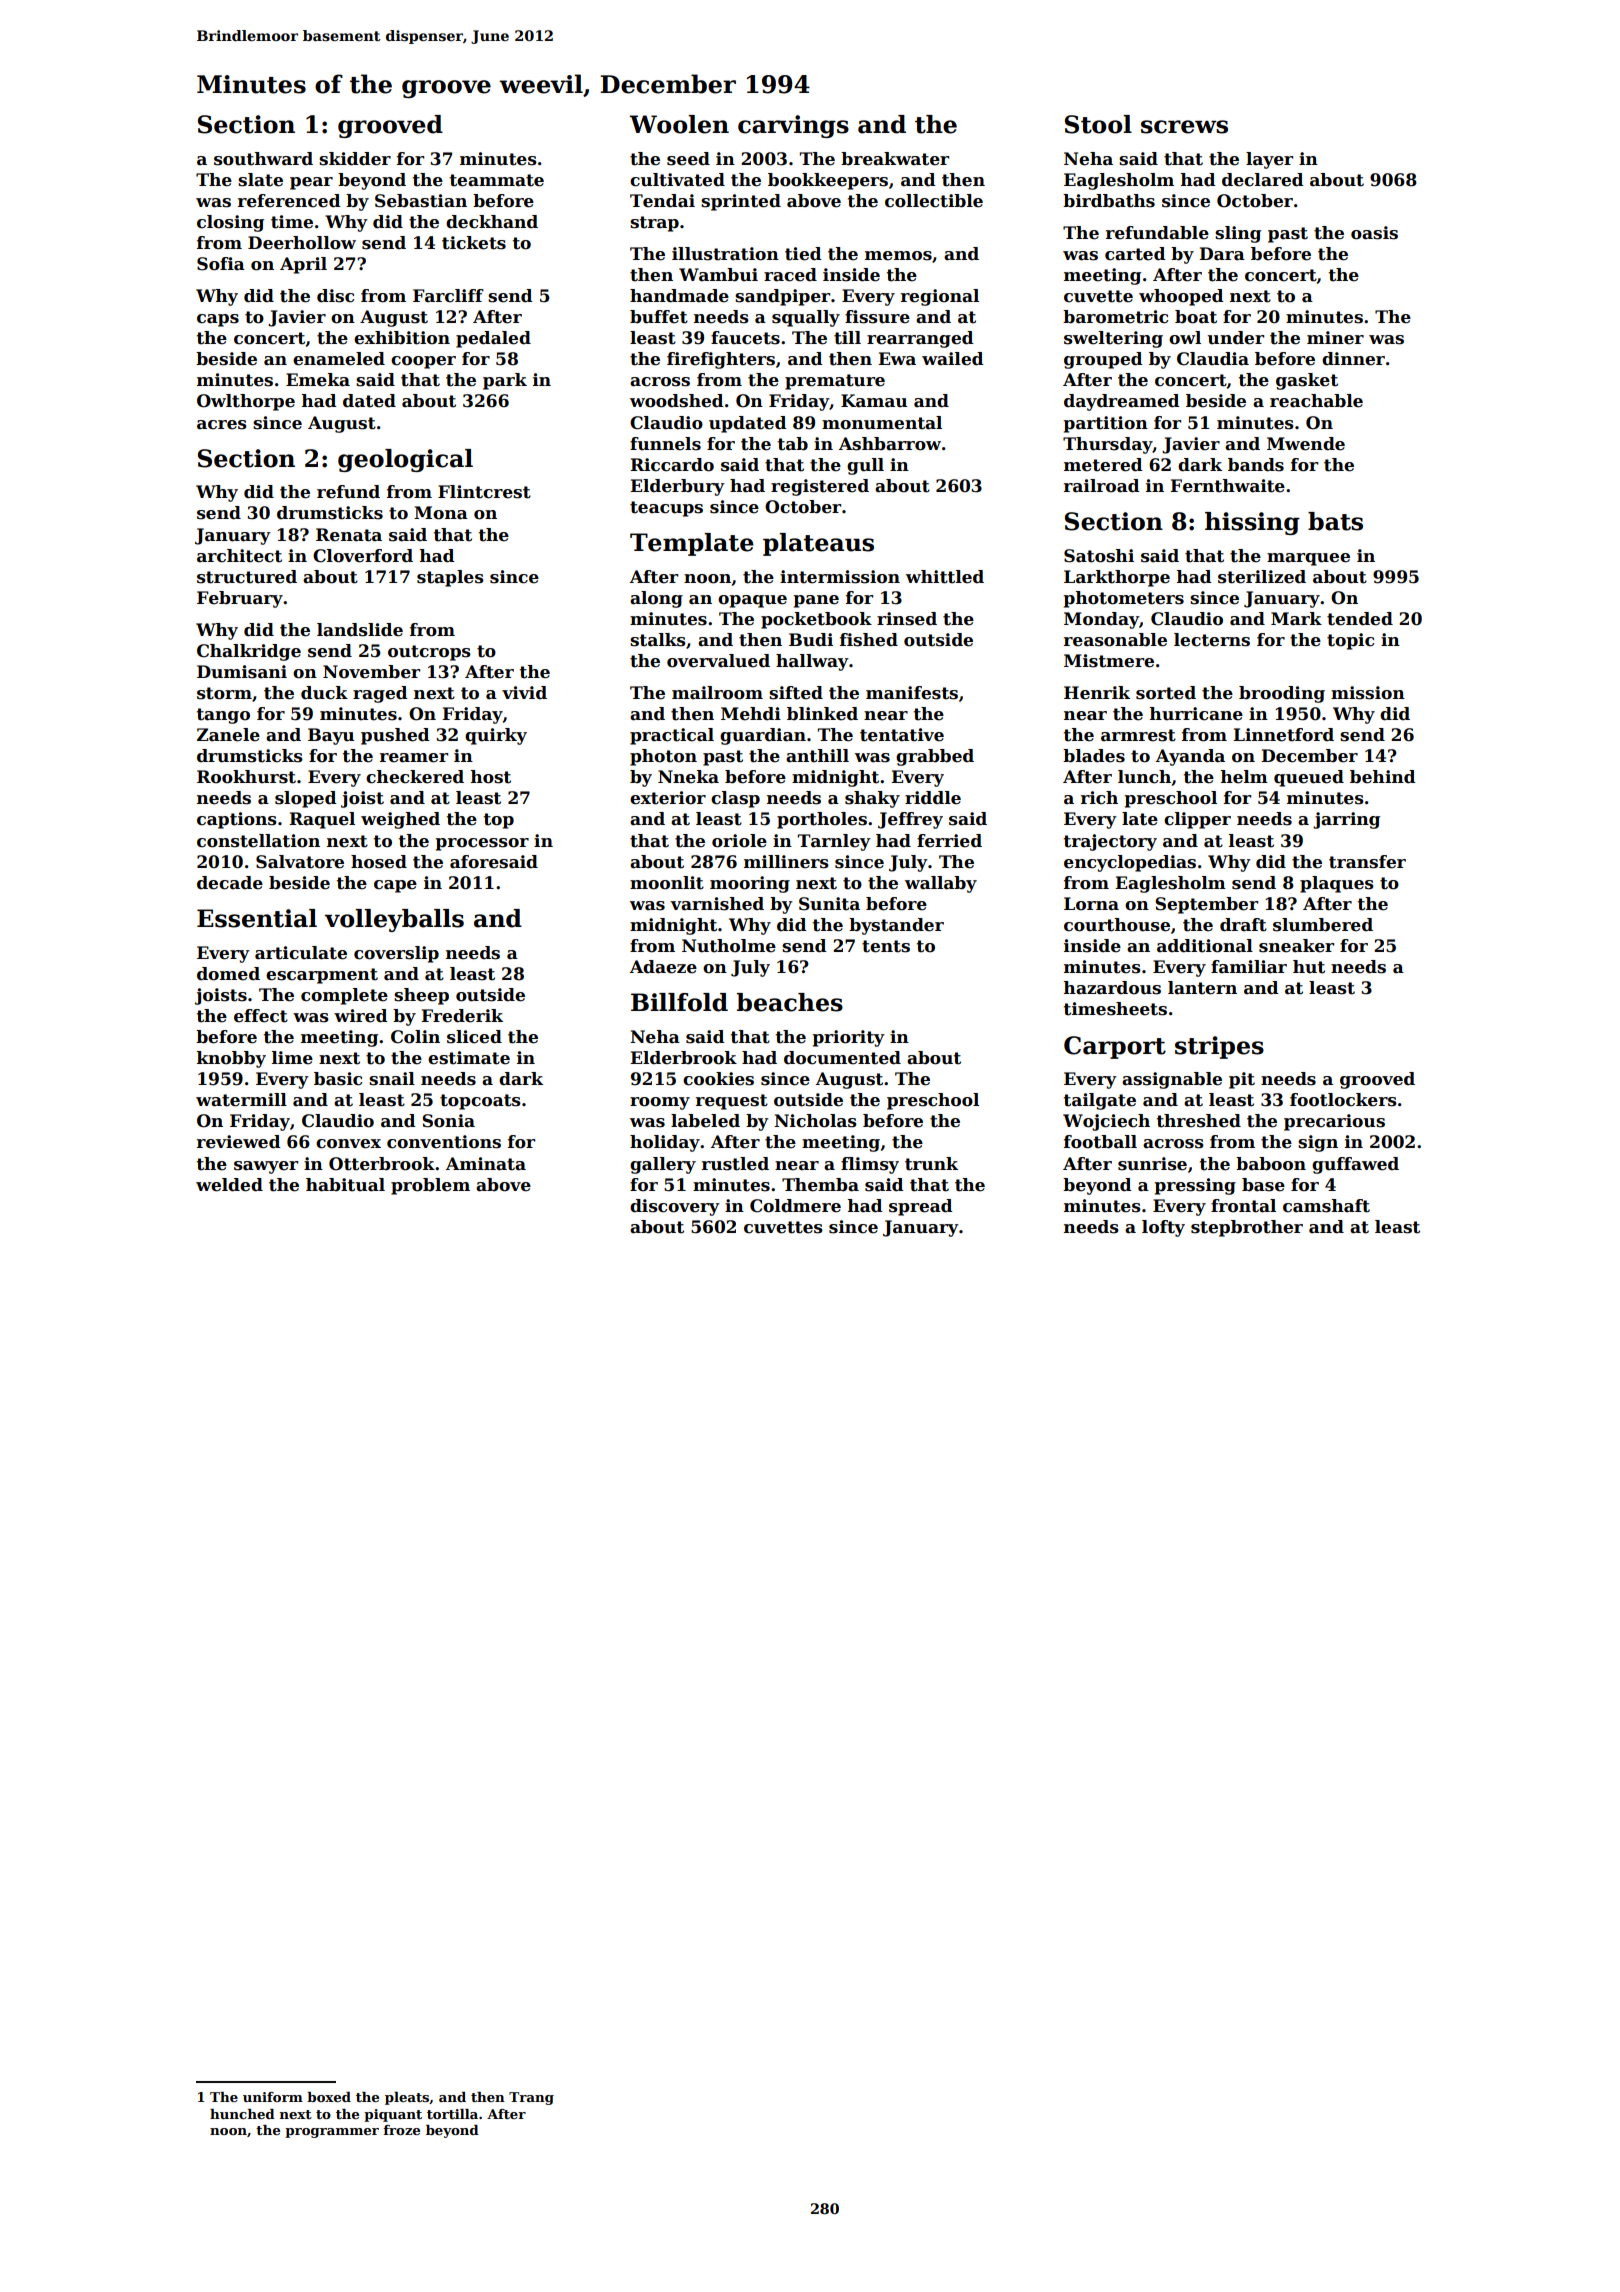 The image size is (1620, 2292). What do you see at coordinates (355, 159) in the page?
I see `skidder` at bounding box center [355, 159].
